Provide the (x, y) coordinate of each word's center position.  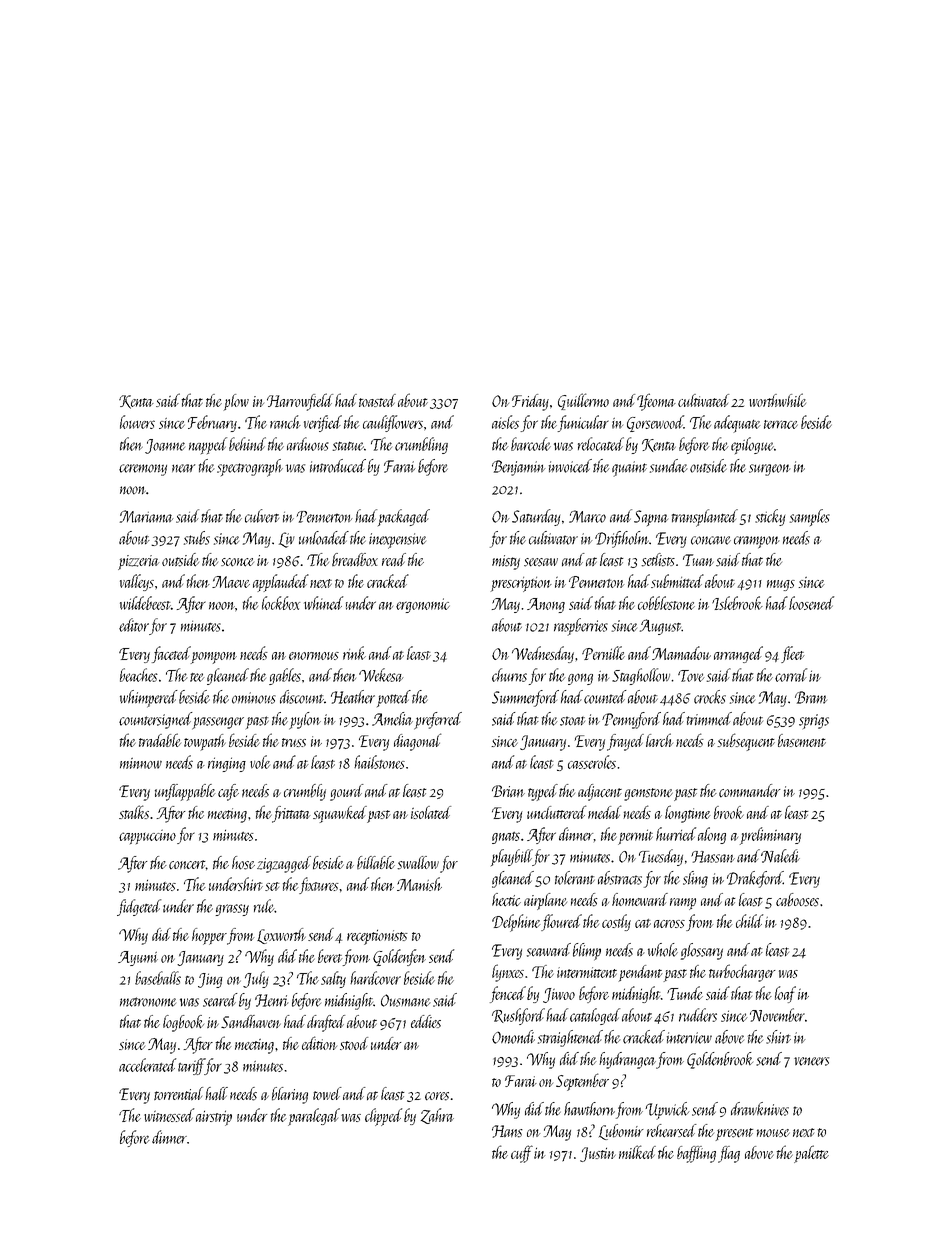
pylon (305, 721)
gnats (506, 838)
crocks (710, 697)
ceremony (143, 470)
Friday (530, 402)
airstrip (214, 1118)
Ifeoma (656, 402)
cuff (522, 1154)
